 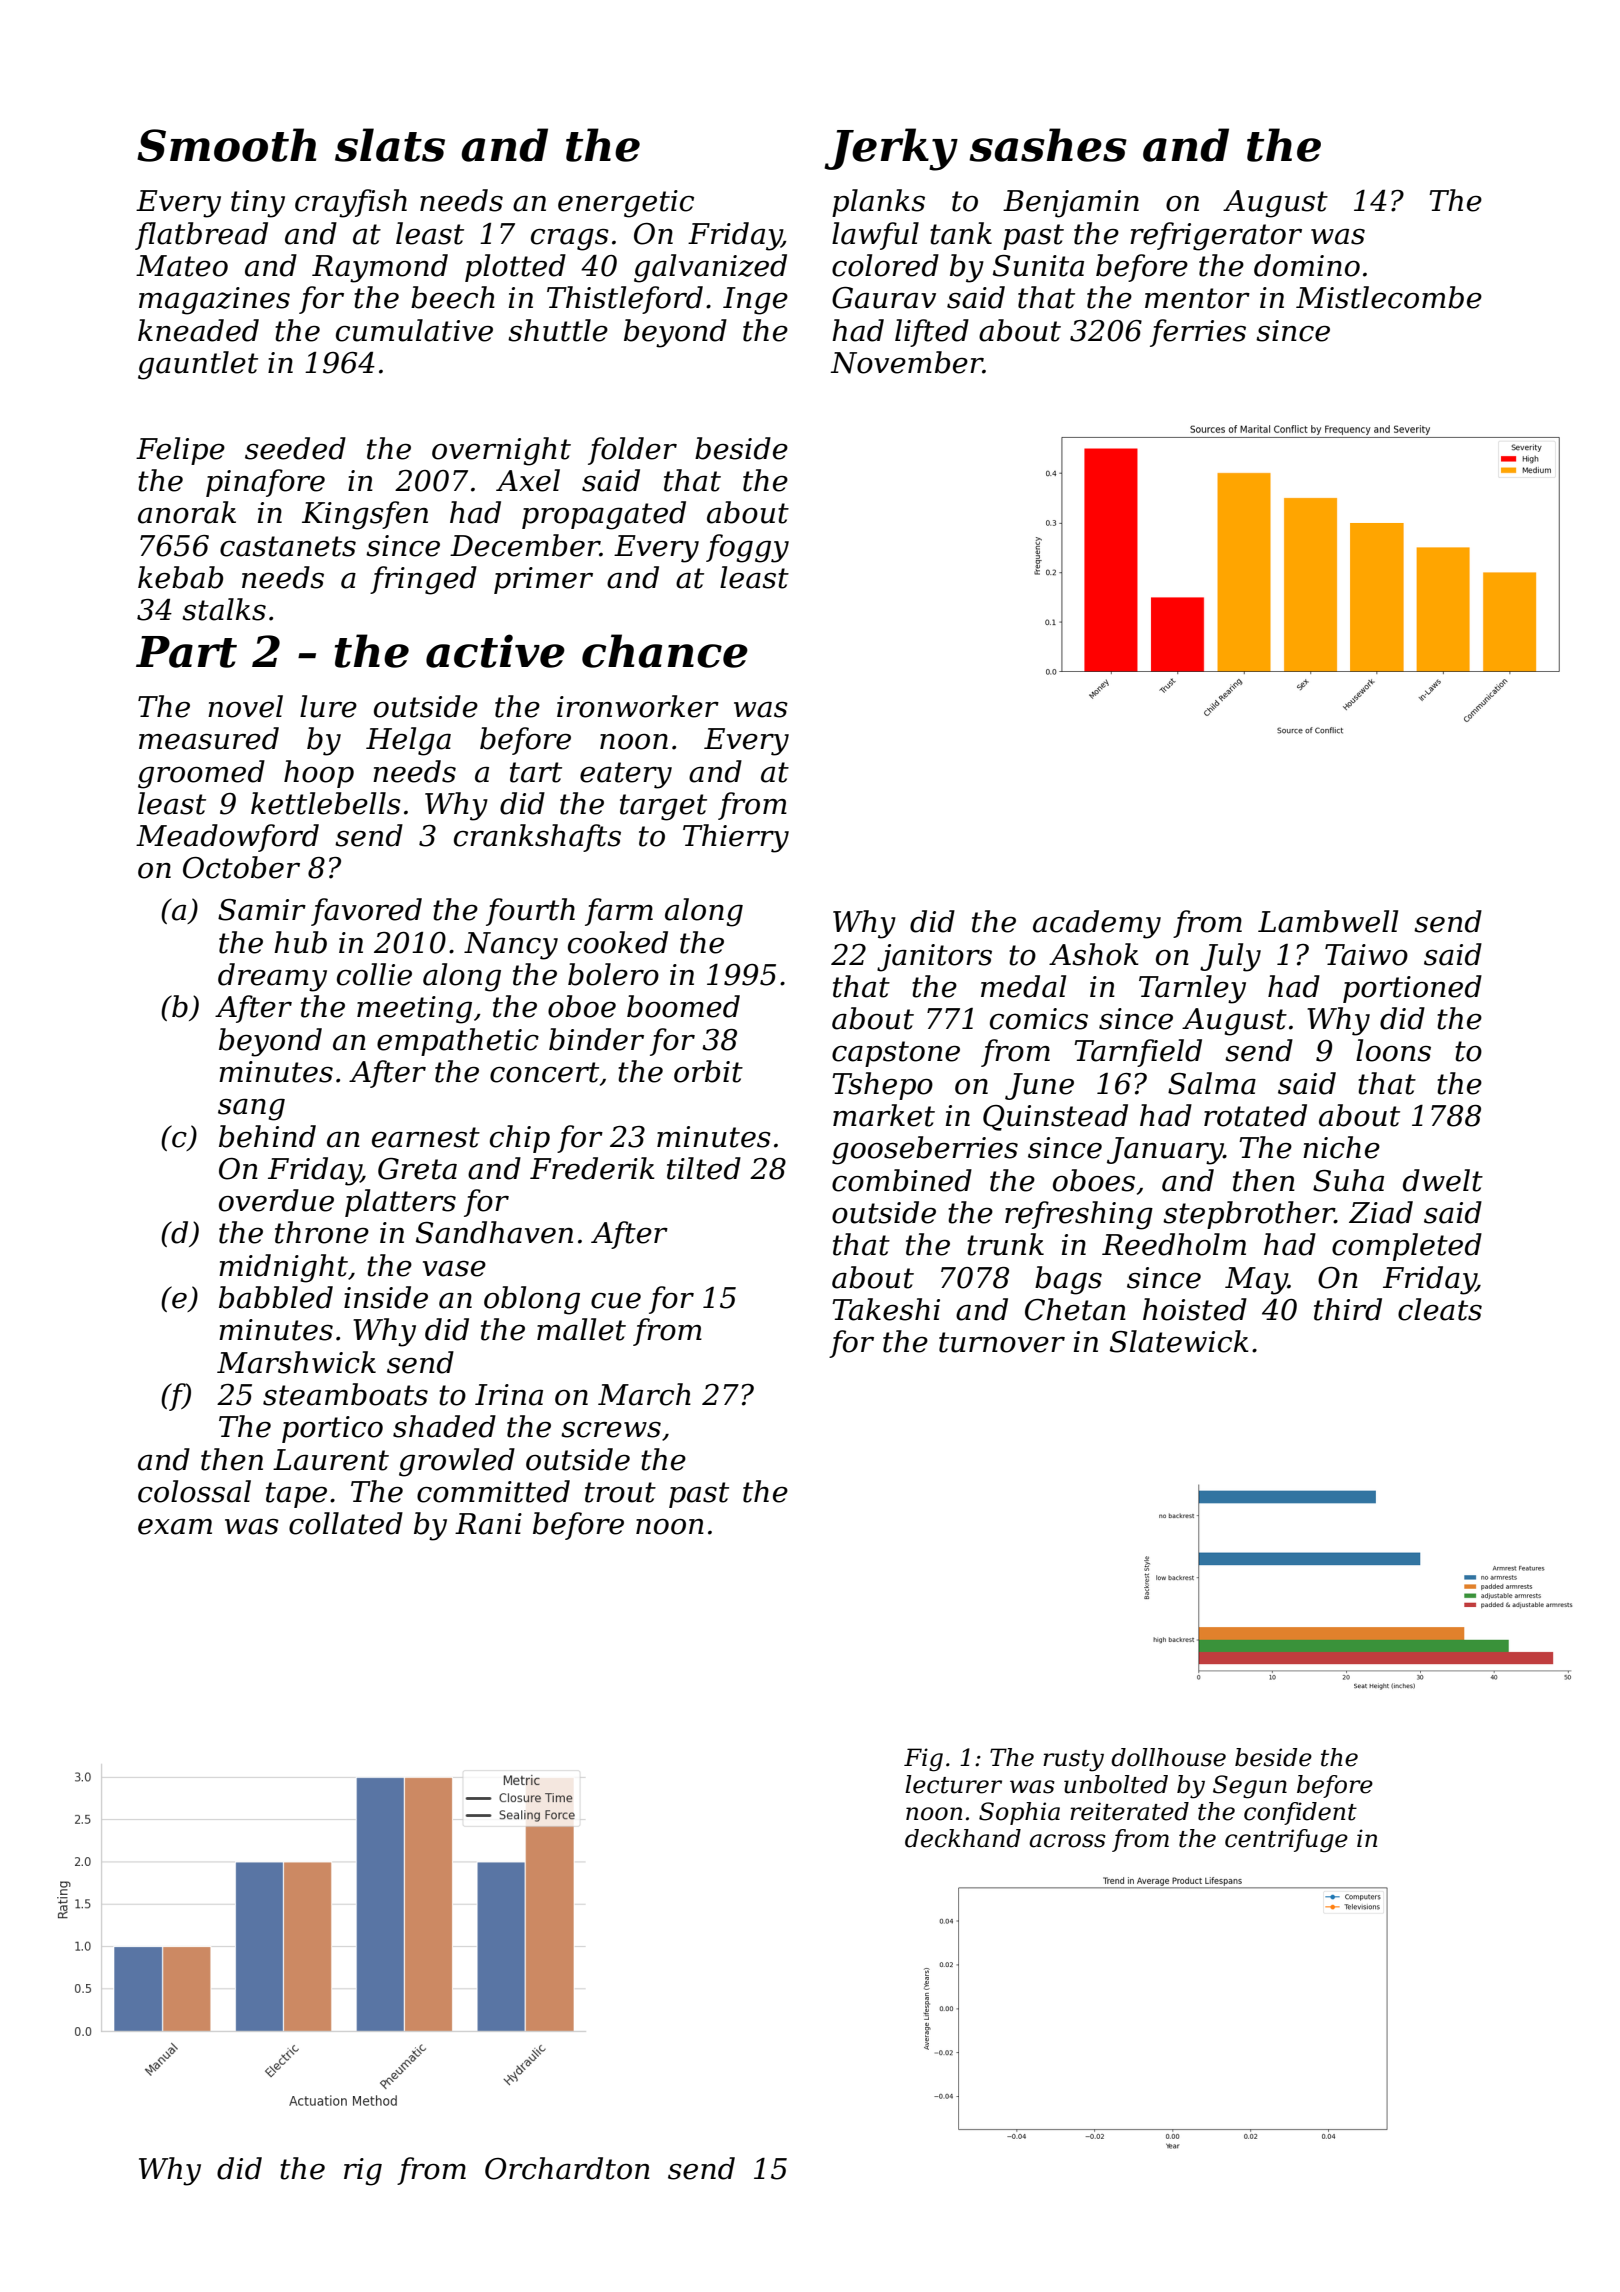 What do you see at coordinates (747, 548) in the screenshot?
I see `foggy` at bounding box center [747, 548].
